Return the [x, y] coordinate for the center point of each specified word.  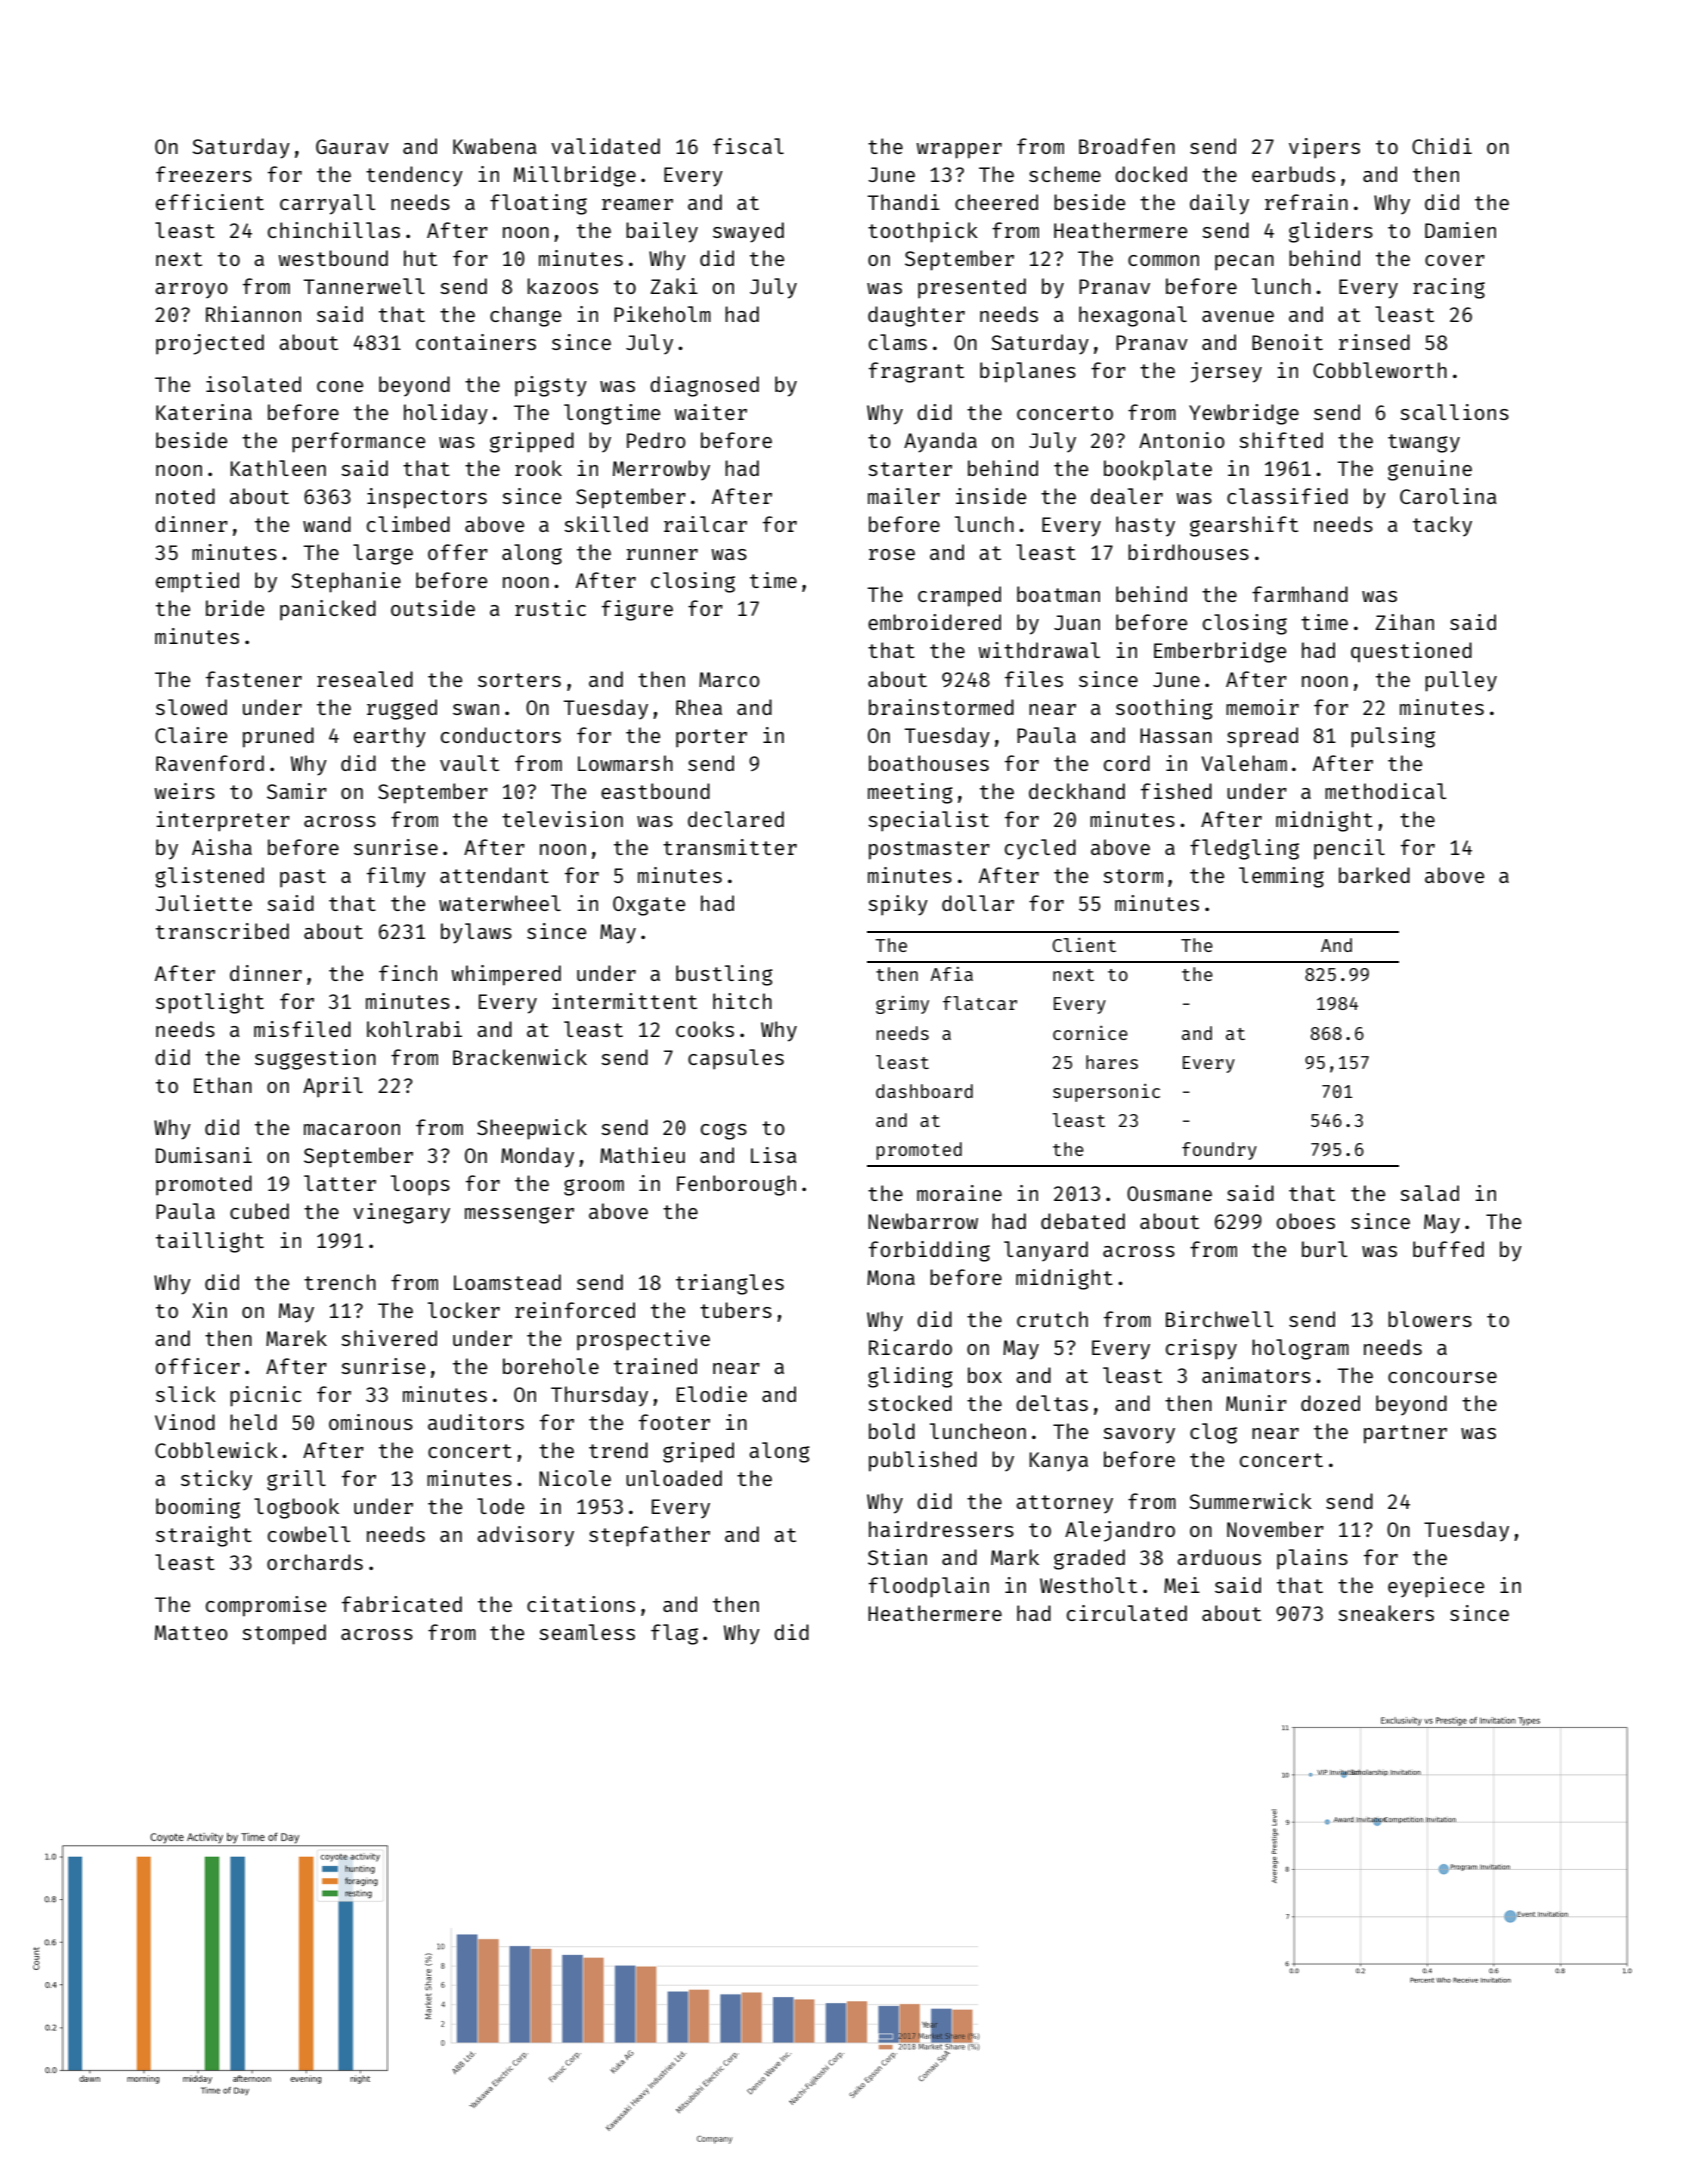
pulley [1461, 681]
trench [340, 1282]
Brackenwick [520, 1057]
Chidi [1442, 146]
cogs [724, 1131]
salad [1429, 1193]
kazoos [563, 286]
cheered [996, 202]
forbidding [929, 1251]
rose [892, 554]
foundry [1219, 1151]
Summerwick [1250, 1501]
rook [538, 468]
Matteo [191, 1632]
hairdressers [941, 1529]
